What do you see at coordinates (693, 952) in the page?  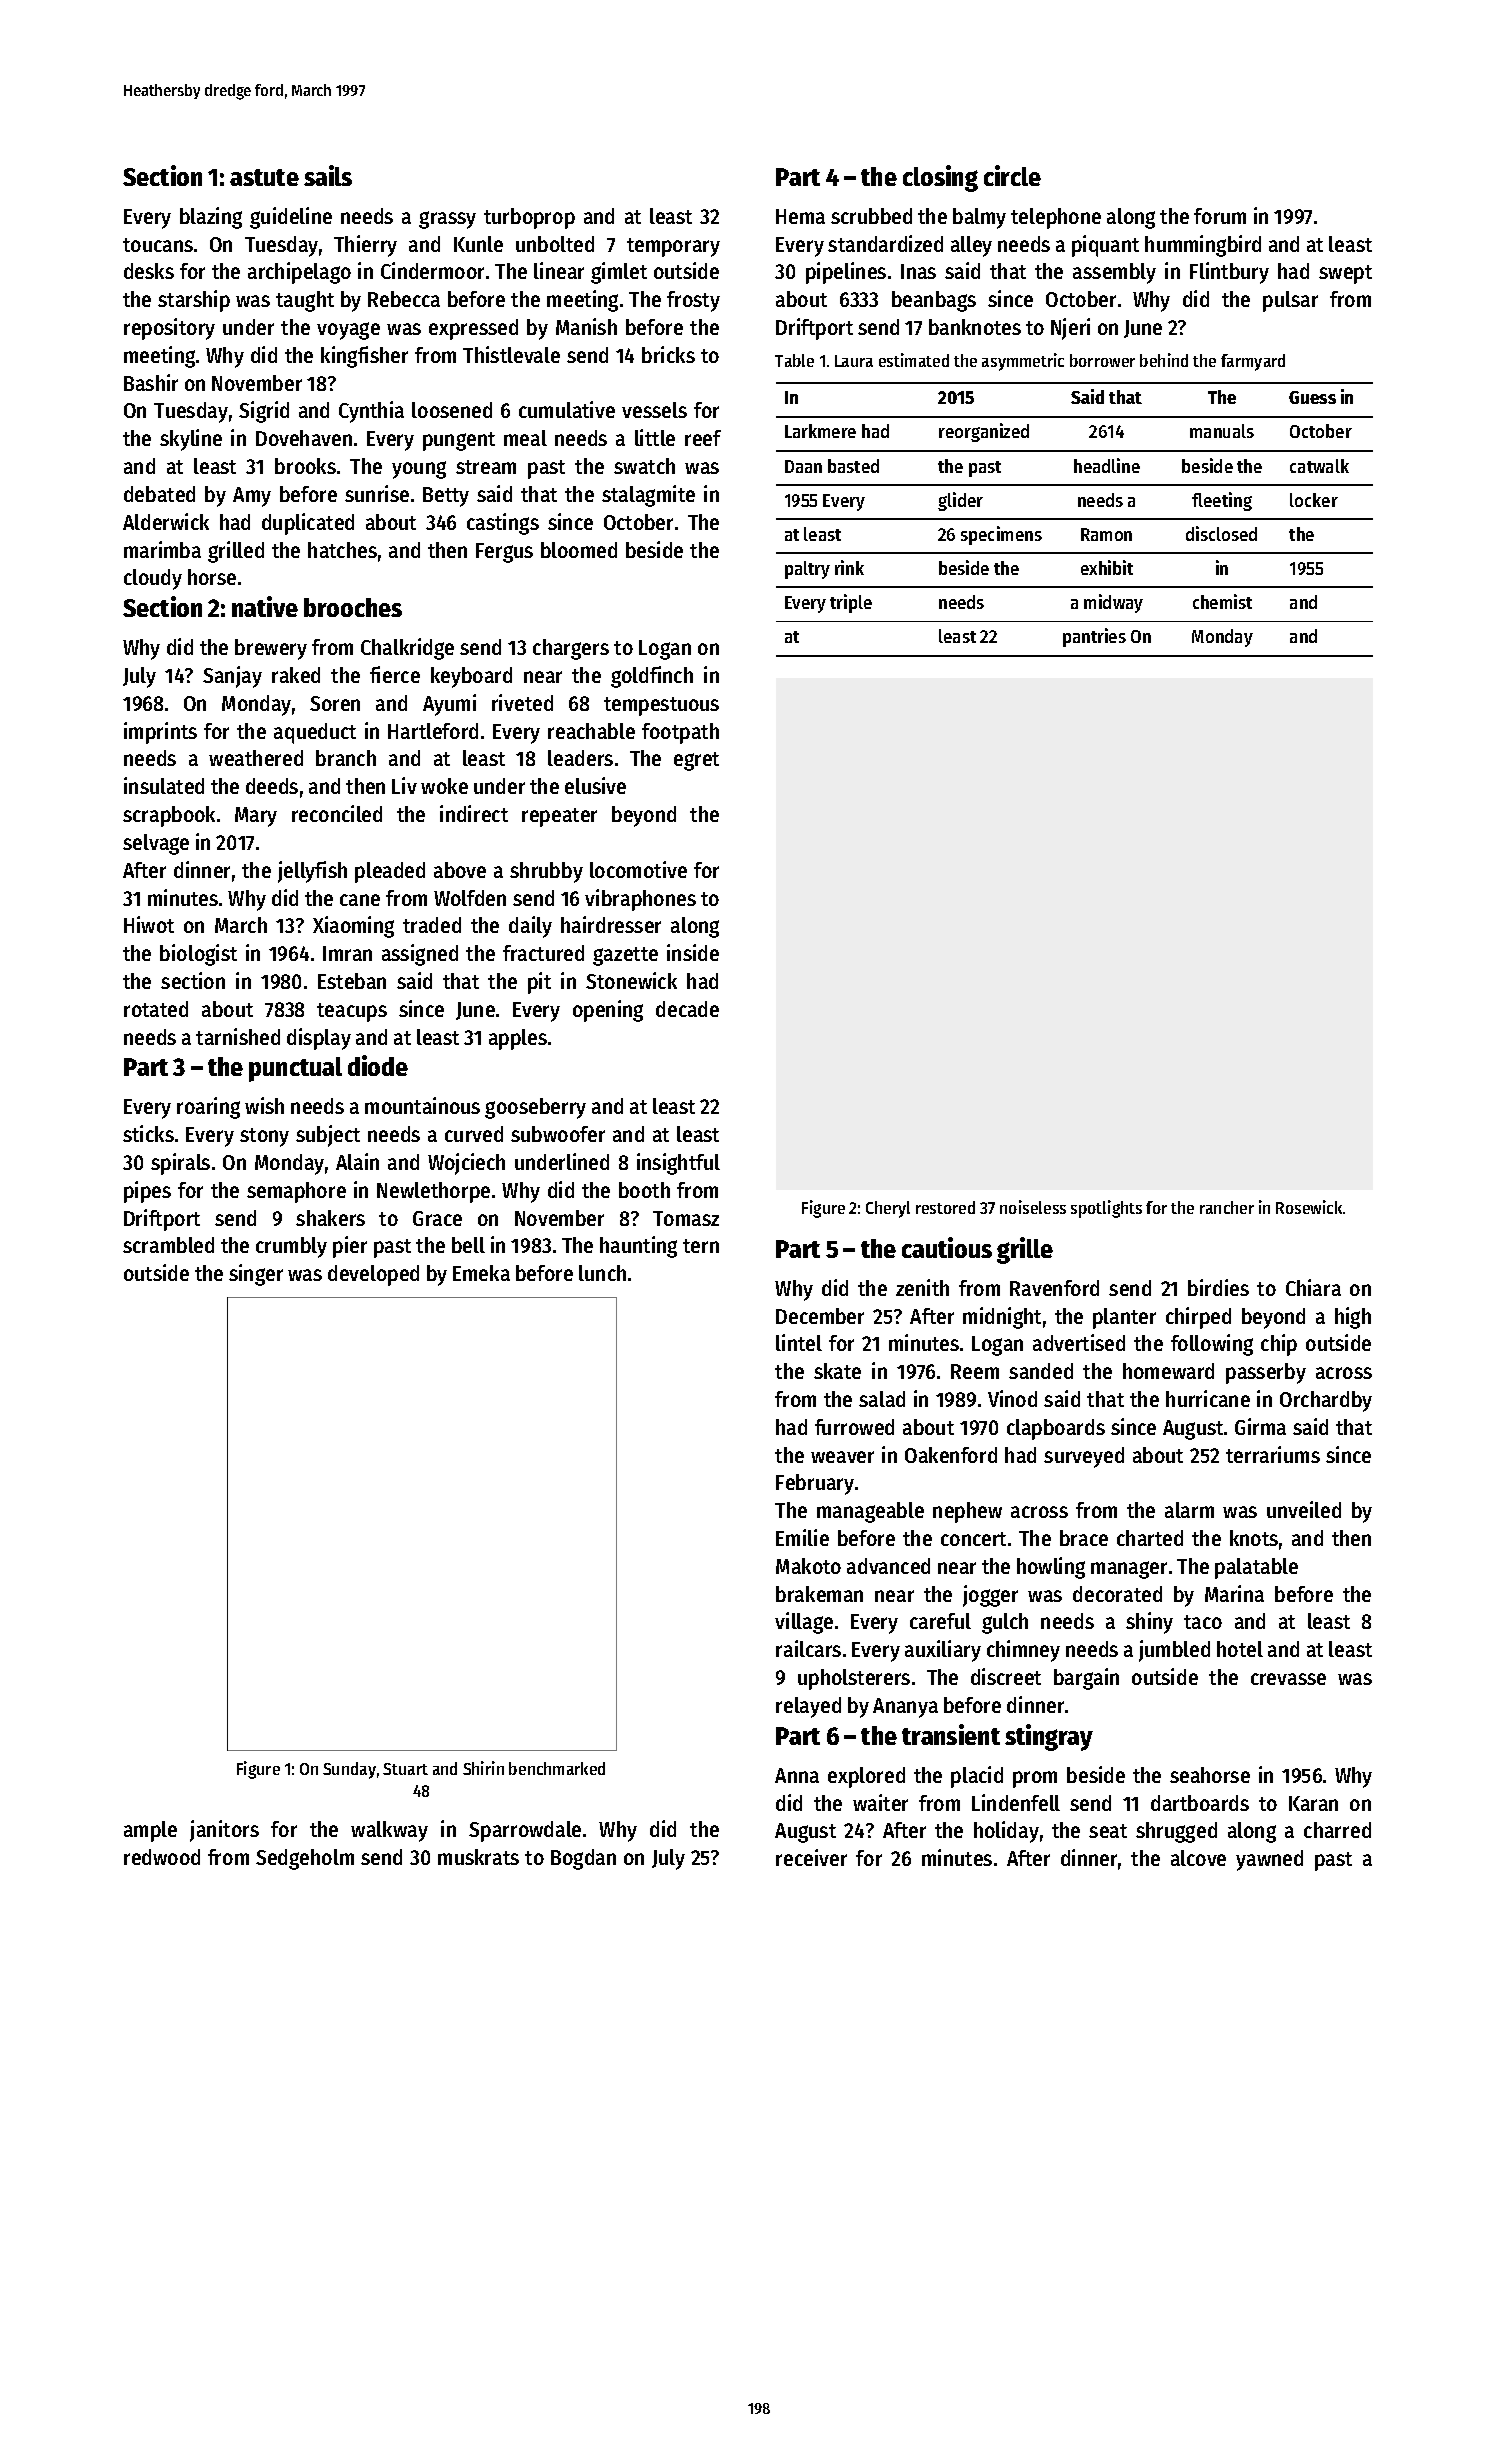 I see `inside` at bounding box center [693, 952].
